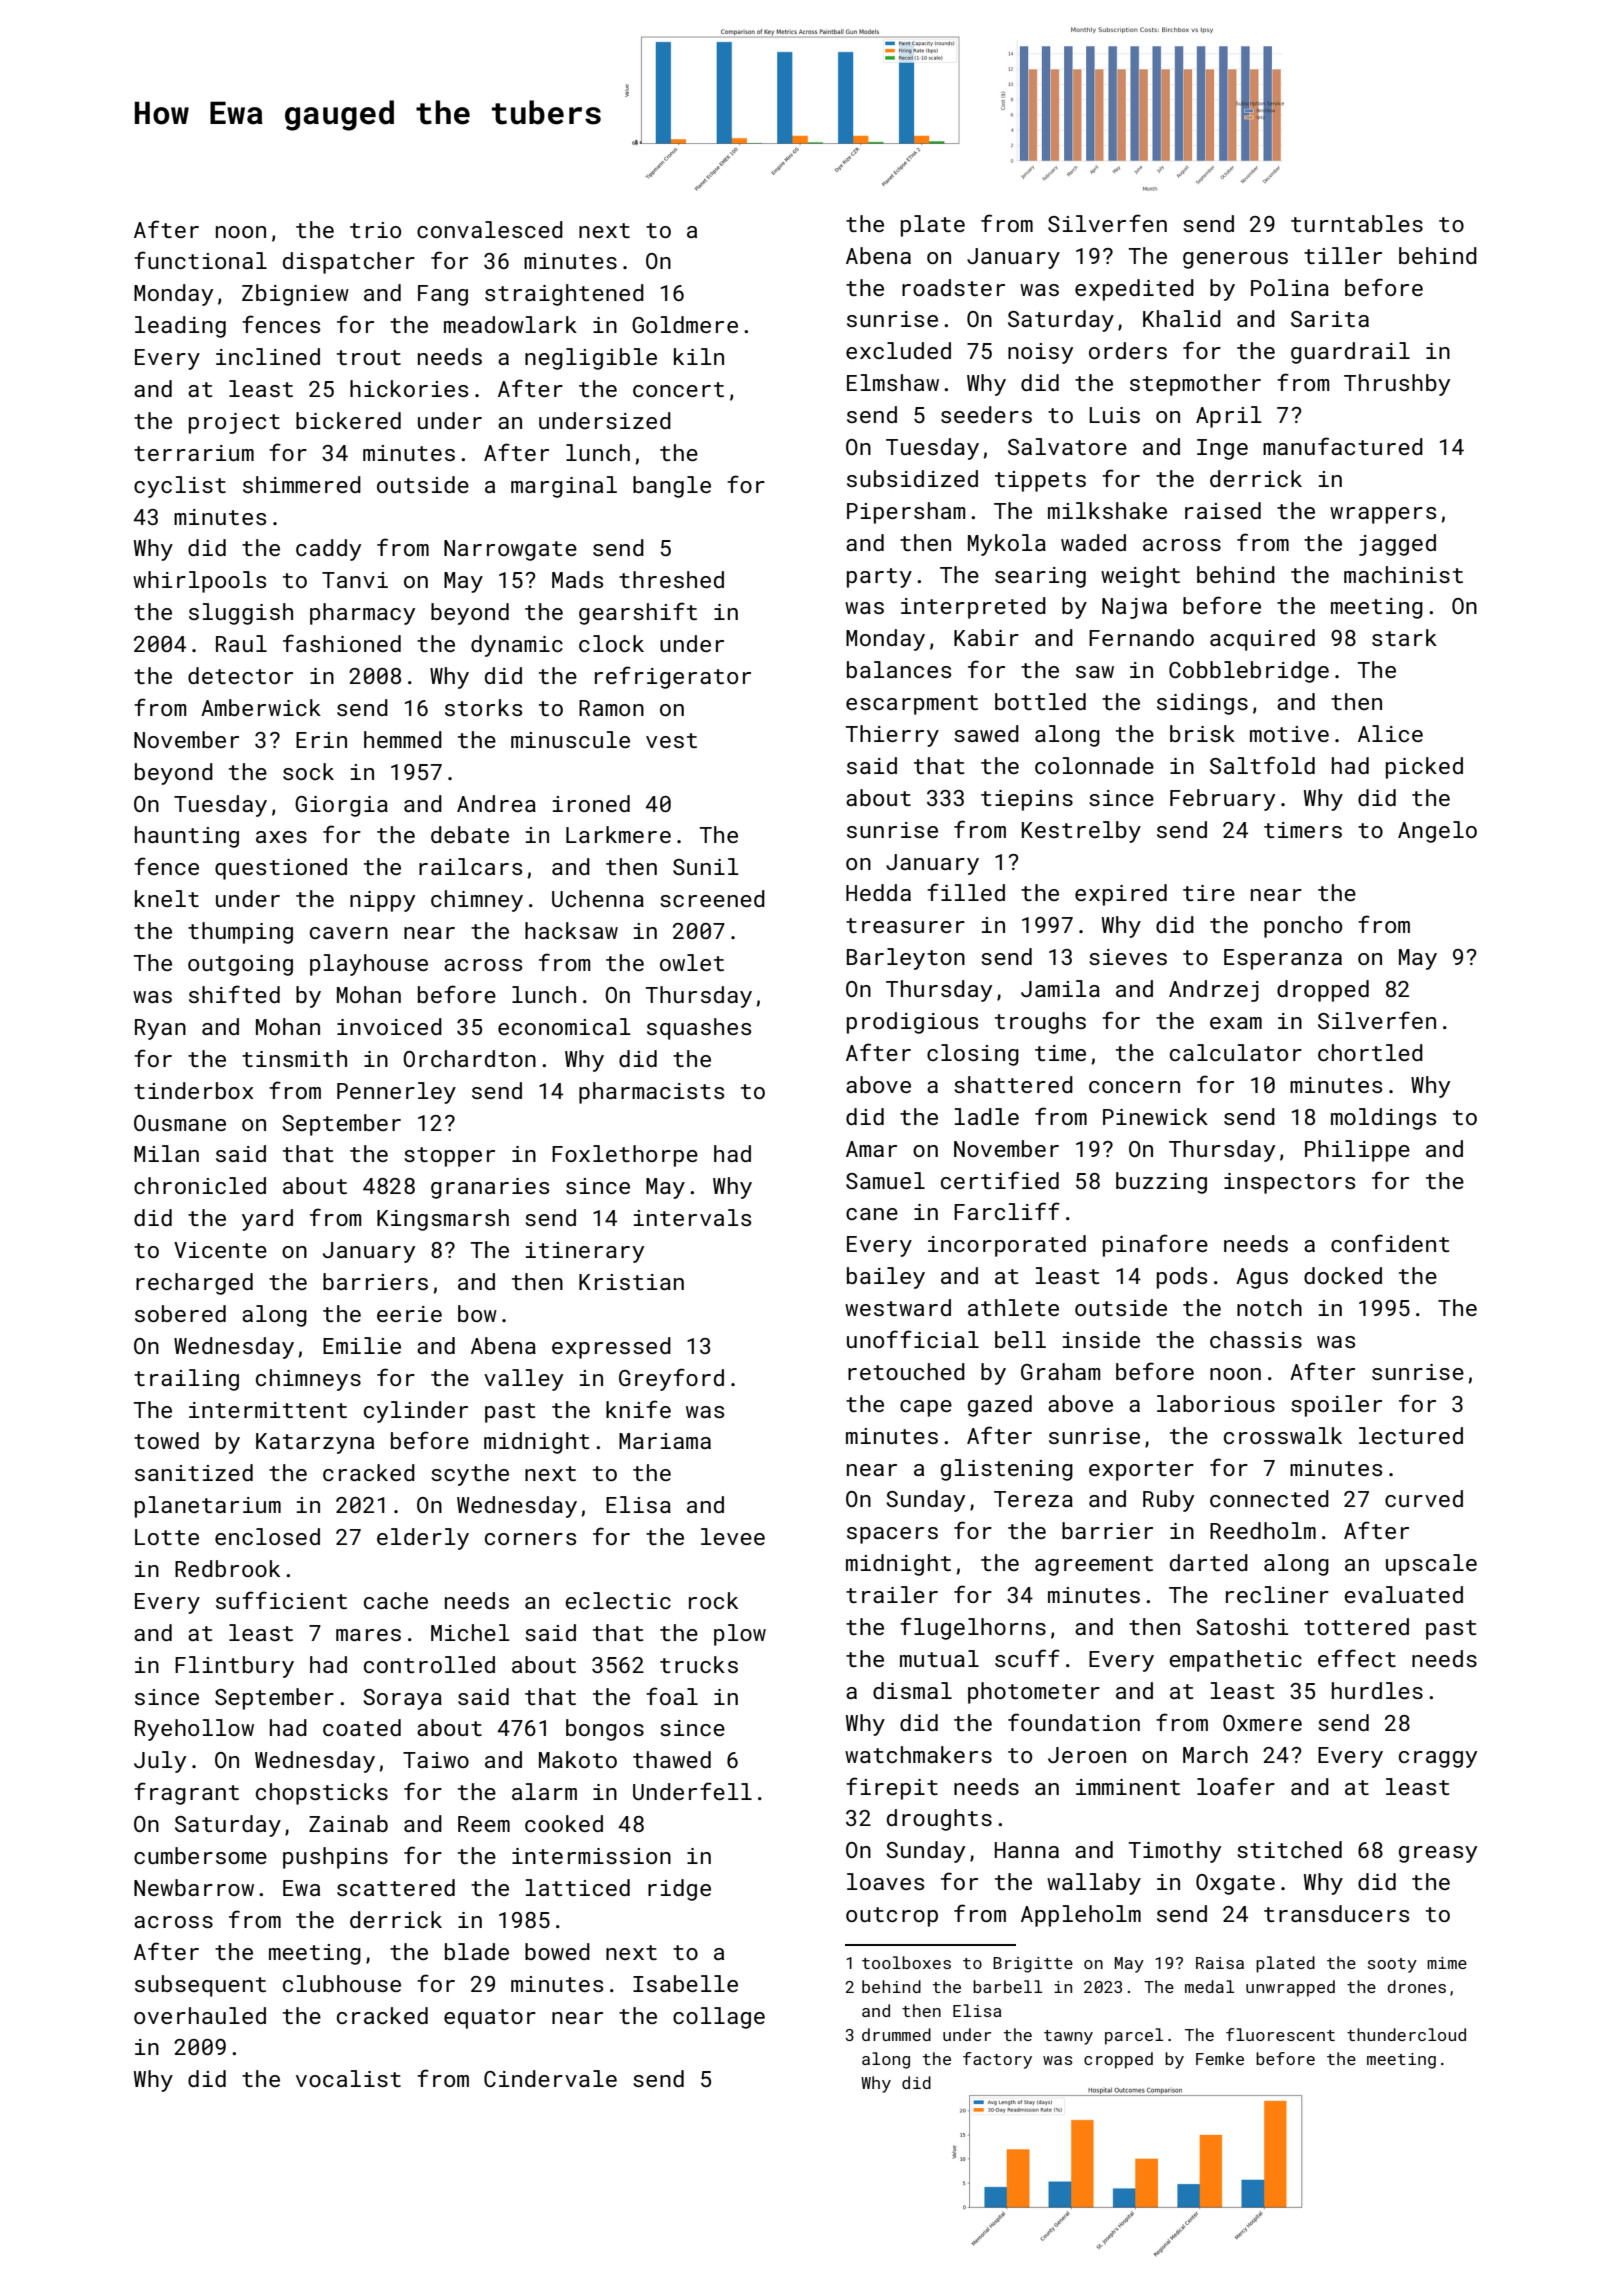 The image size is (1620, 2292). What do you see at coordinates (953, 287) in the image?
I see `roadster` at bounding box center [953, 287].
